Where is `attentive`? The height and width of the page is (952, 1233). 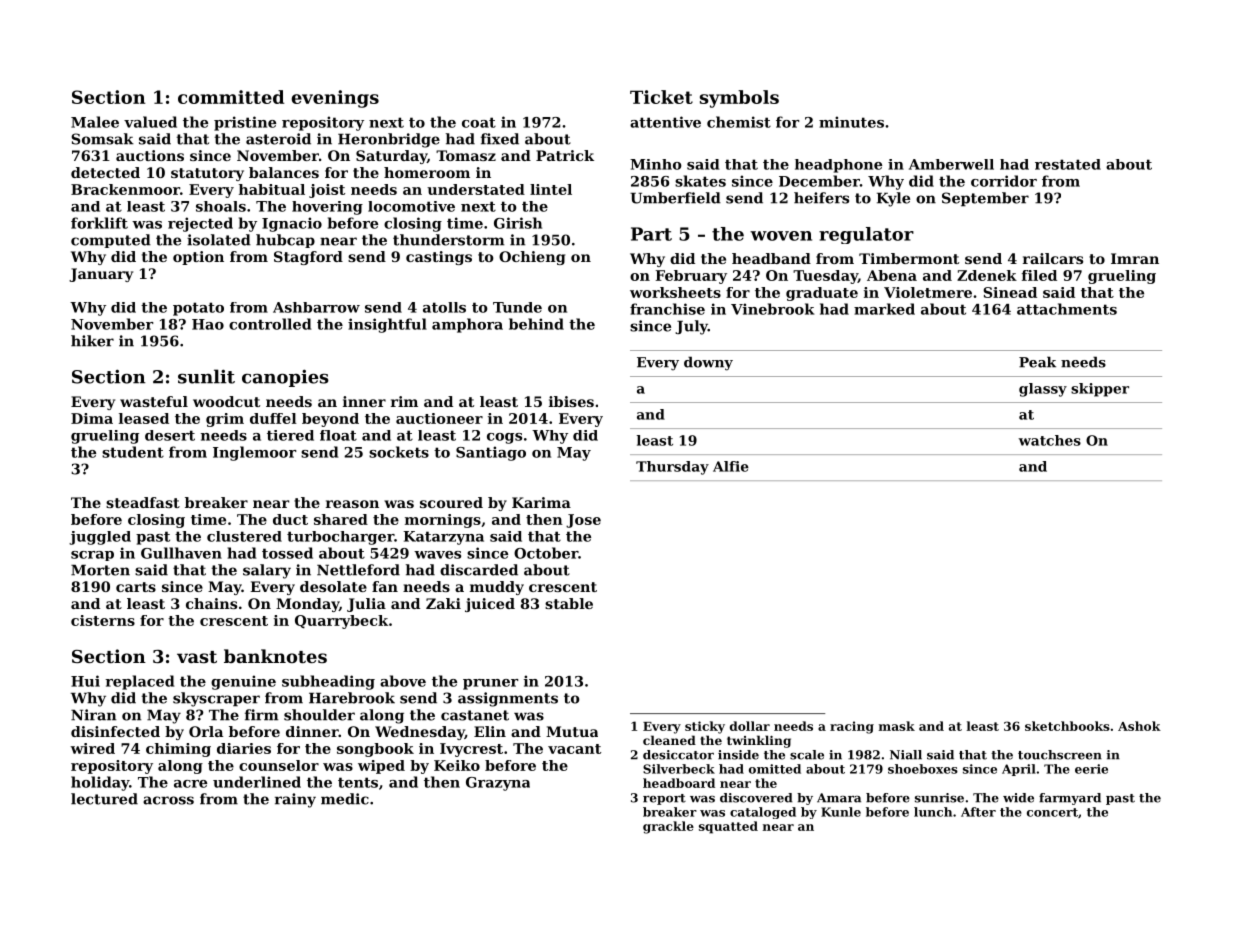
attentive is located at coordinates (665, 122).
